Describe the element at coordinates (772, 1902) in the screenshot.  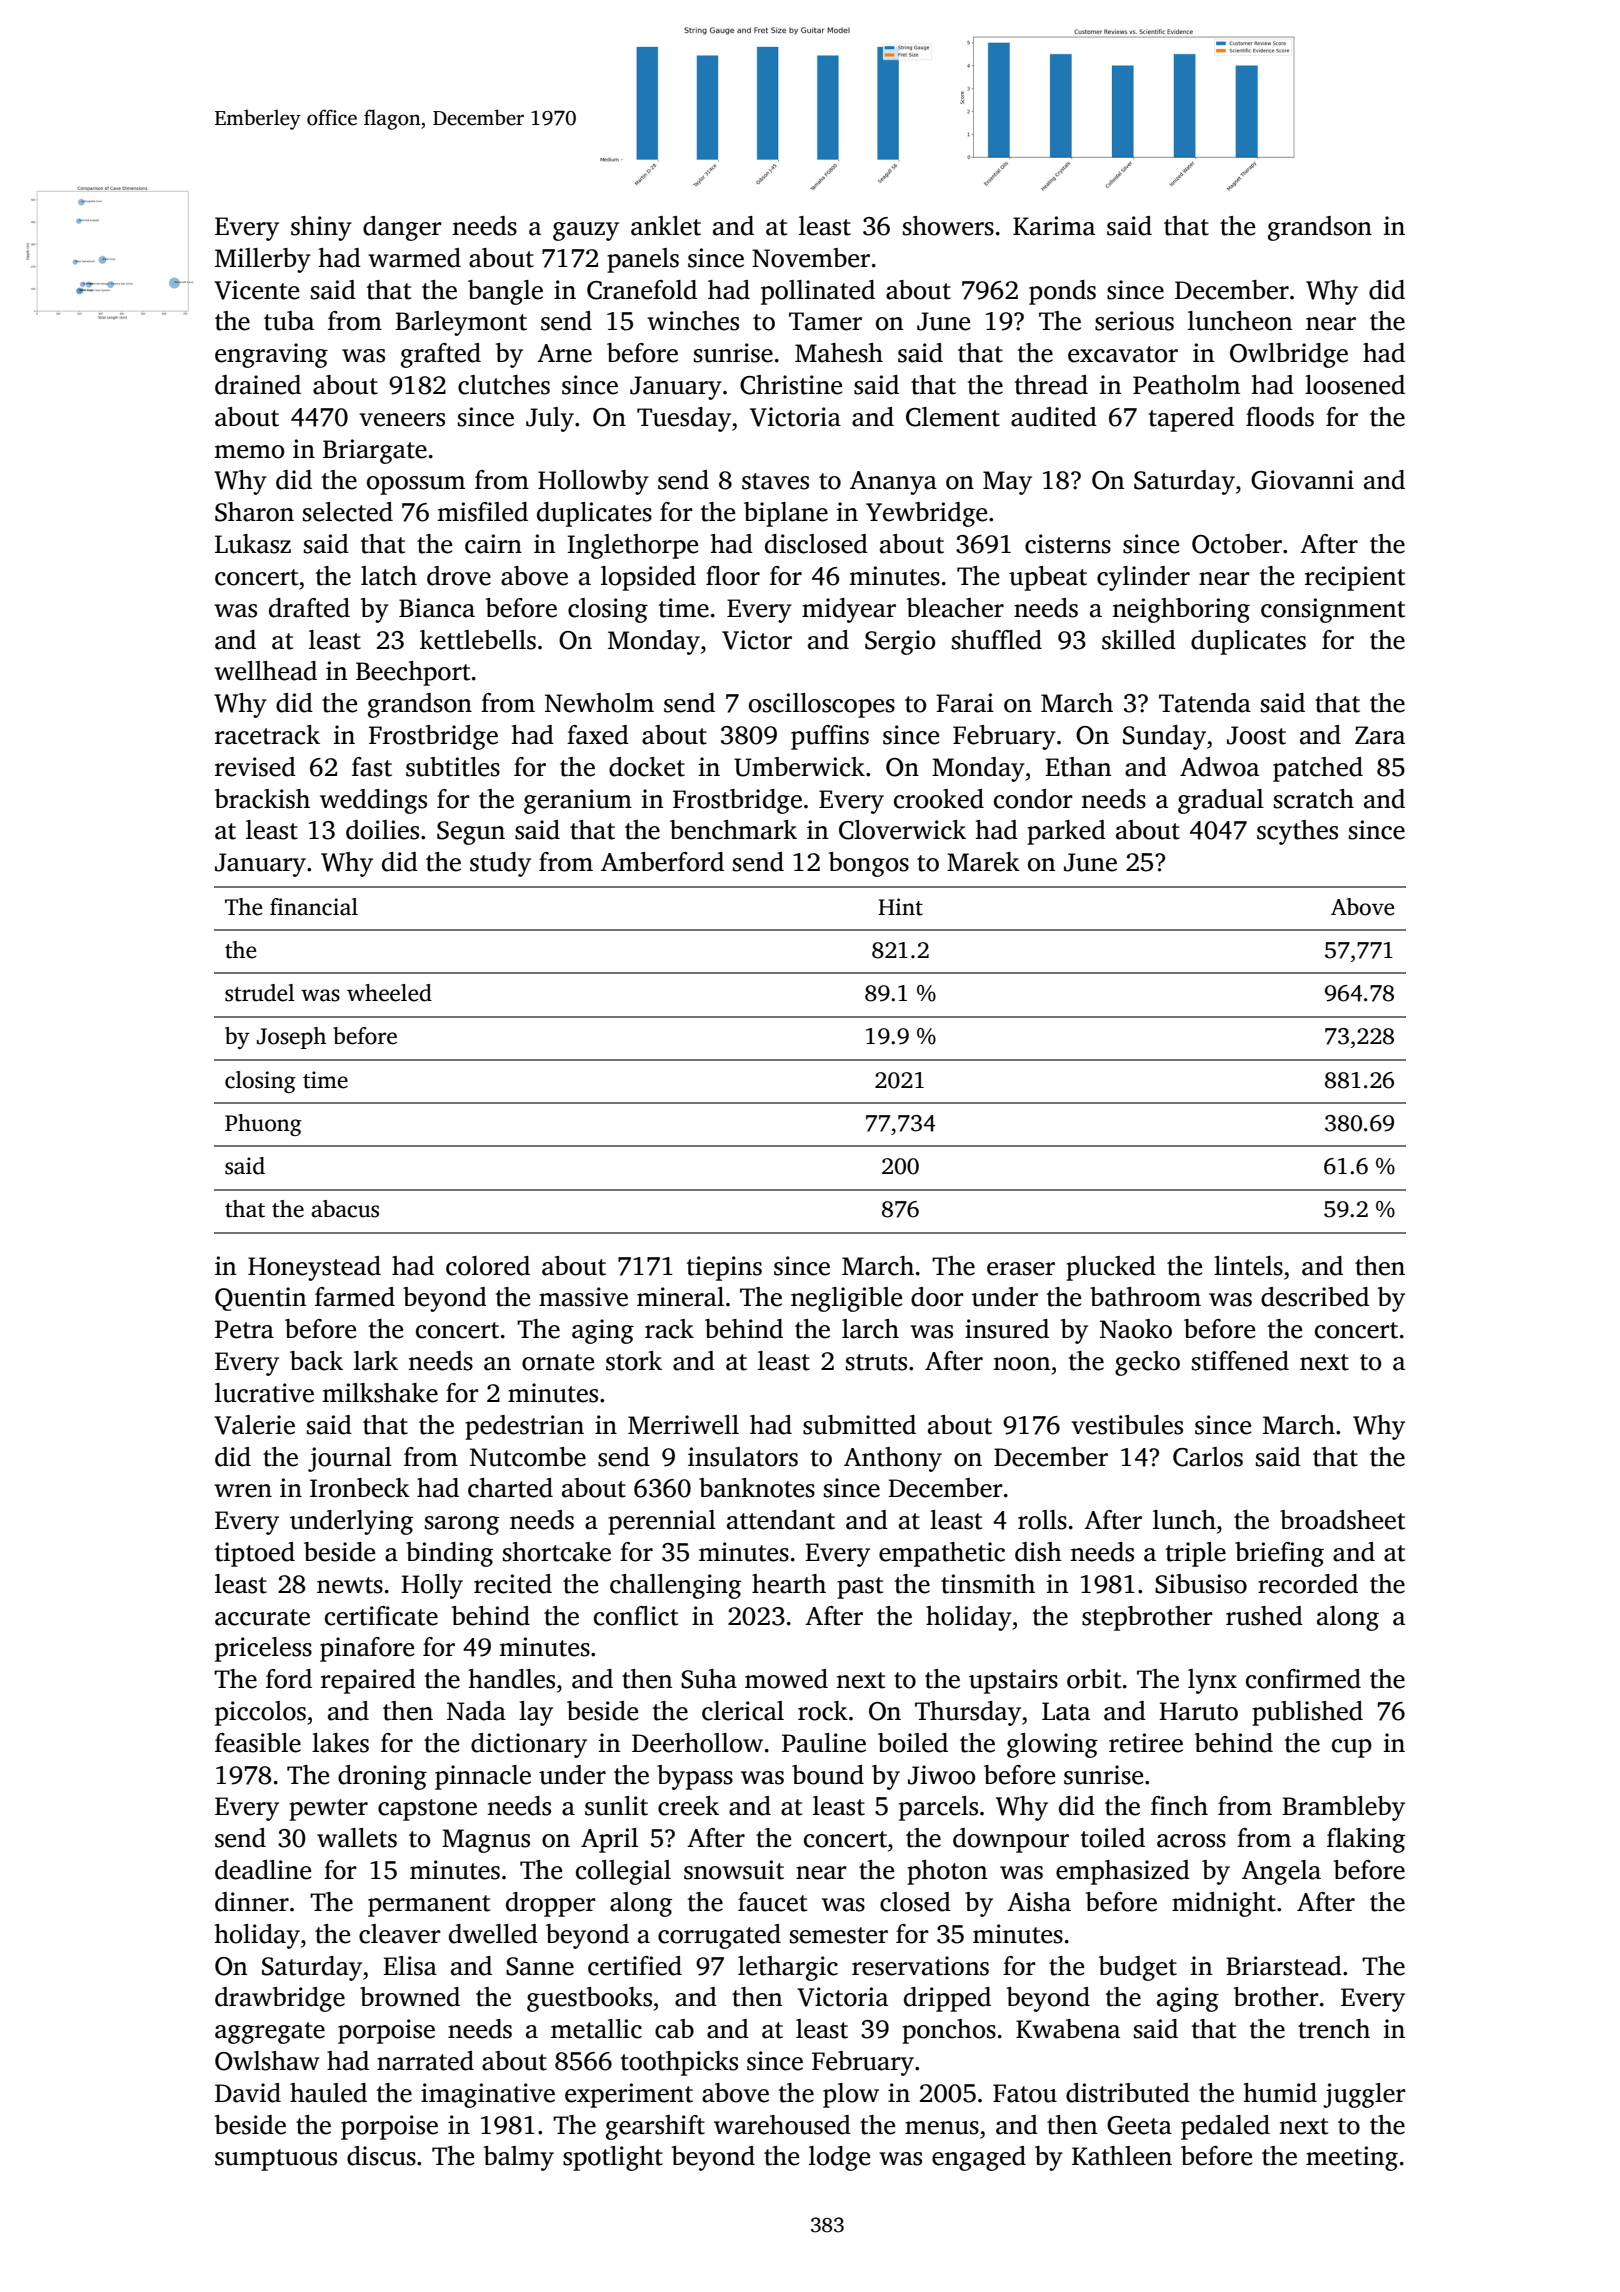
I see `faucet` at that location.
